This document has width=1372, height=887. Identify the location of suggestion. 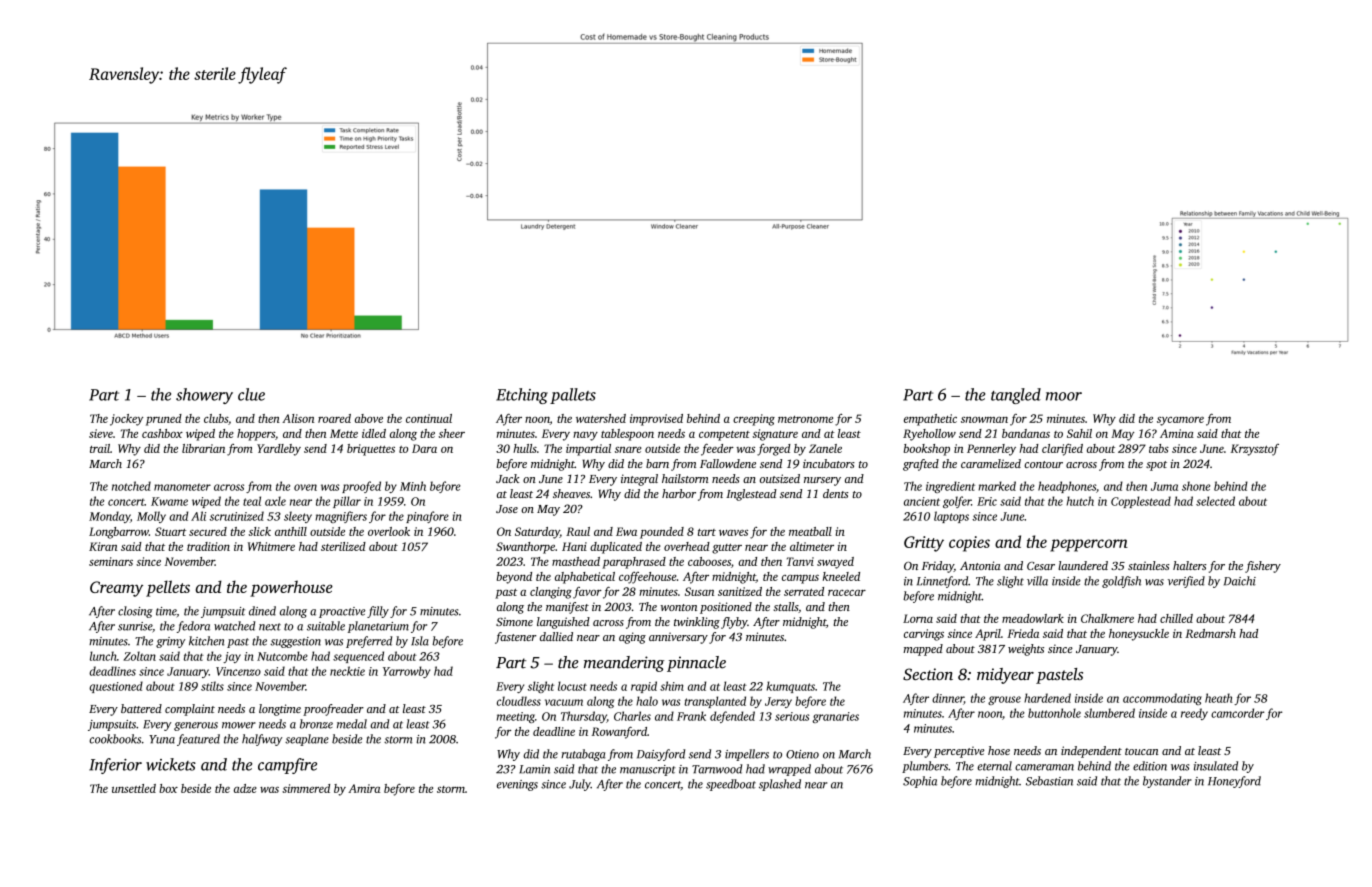
(295, 642).
